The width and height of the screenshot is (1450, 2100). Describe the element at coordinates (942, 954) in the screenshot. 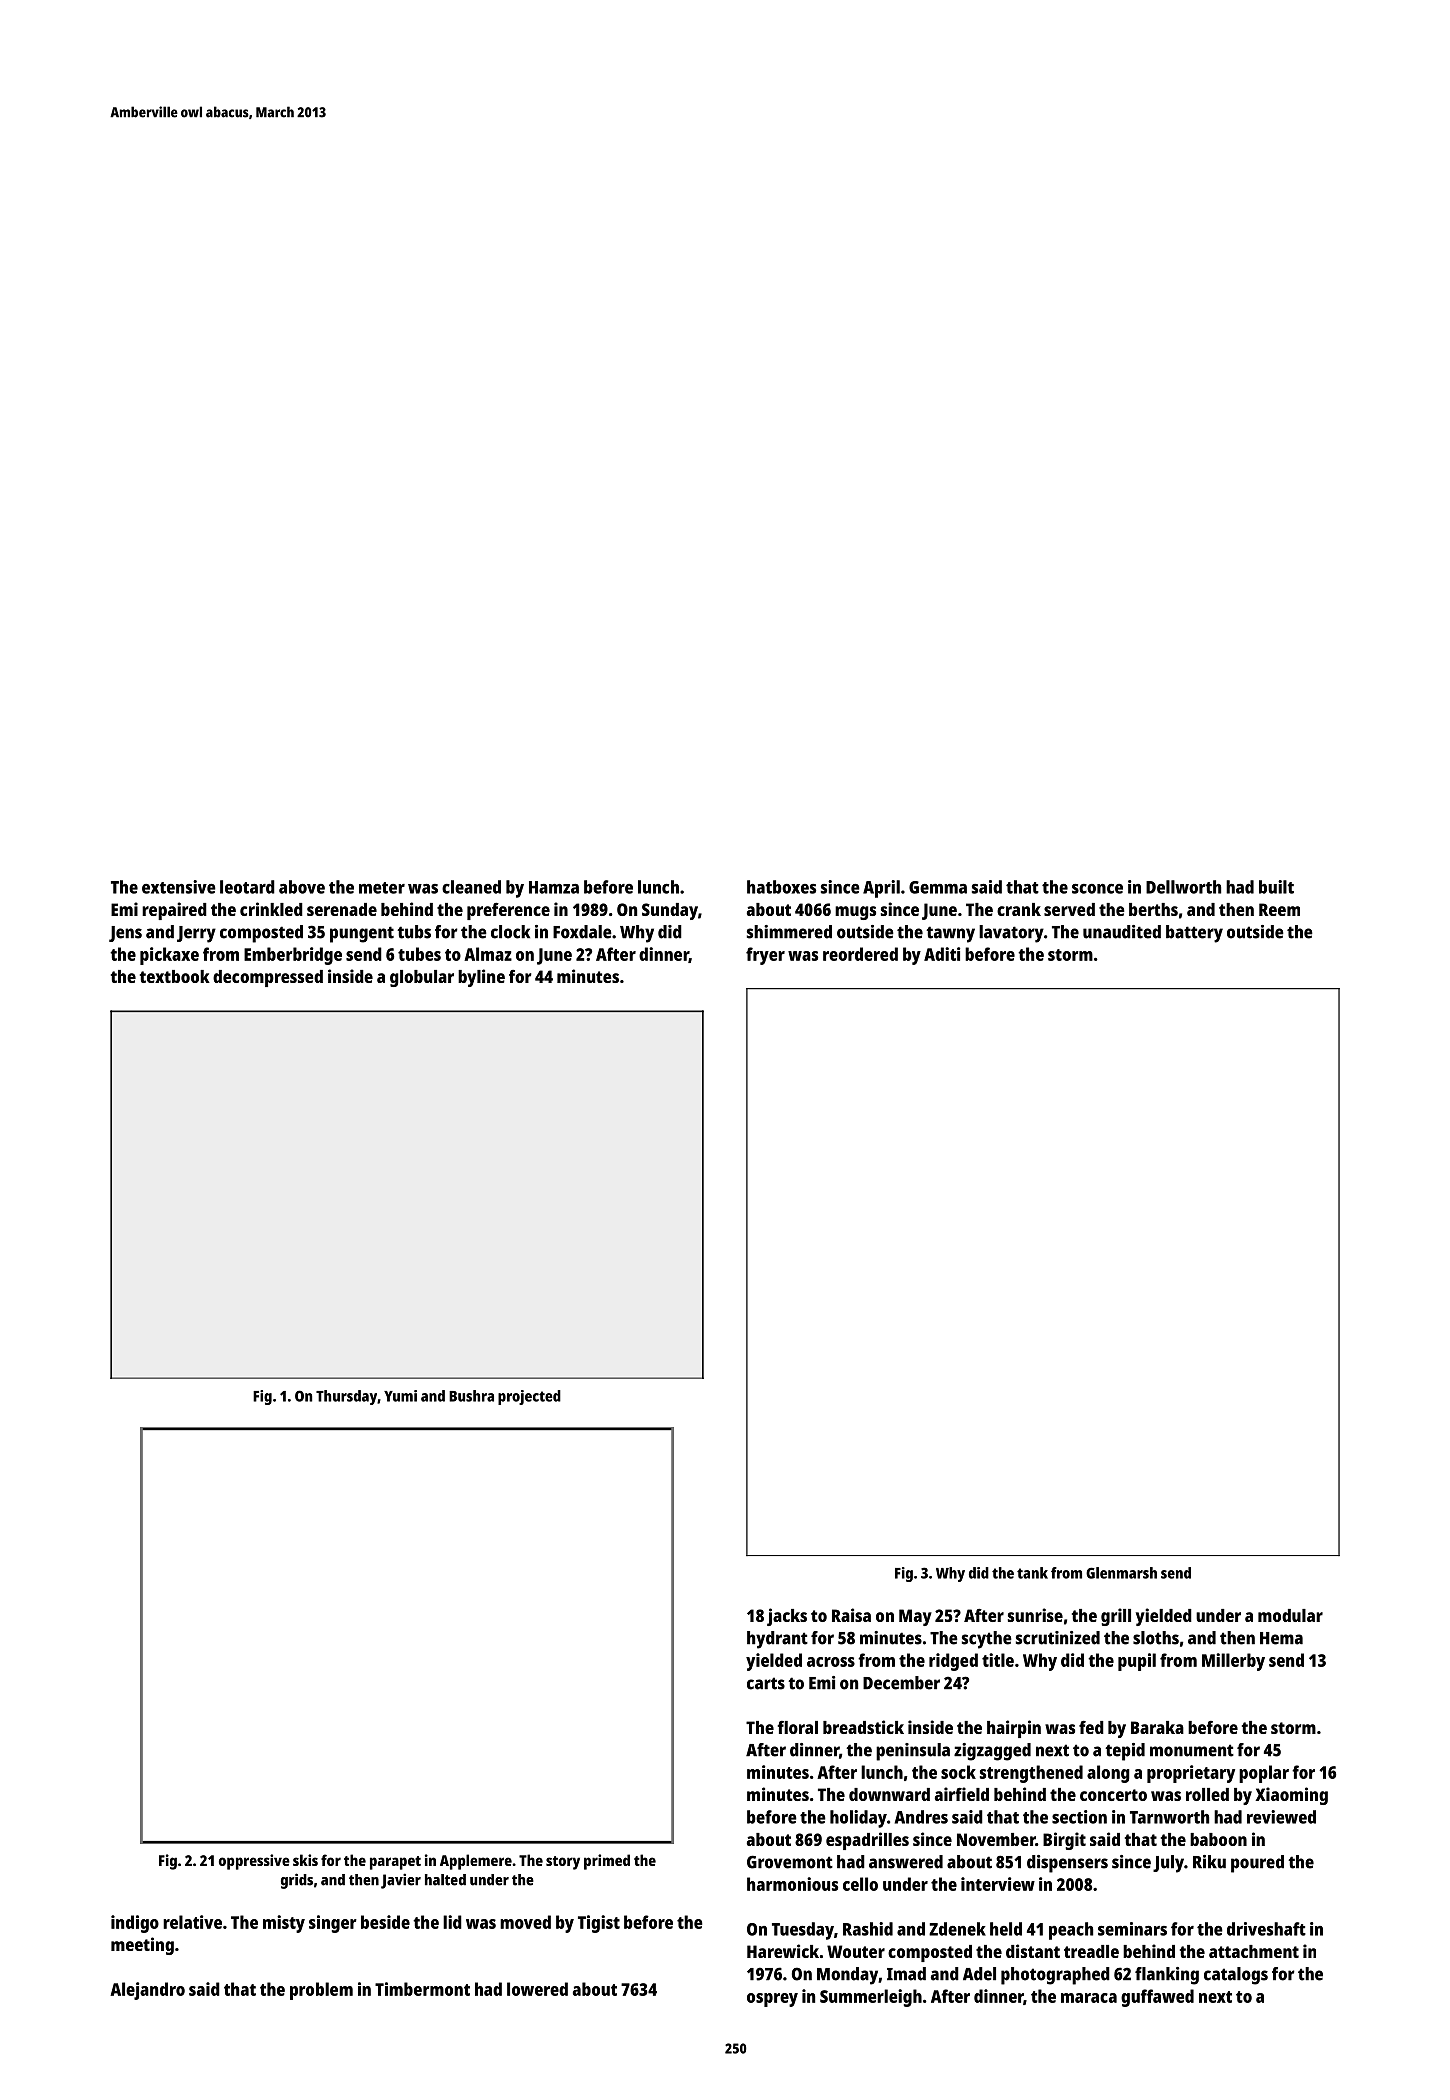

I see `Aditi` at that location.
